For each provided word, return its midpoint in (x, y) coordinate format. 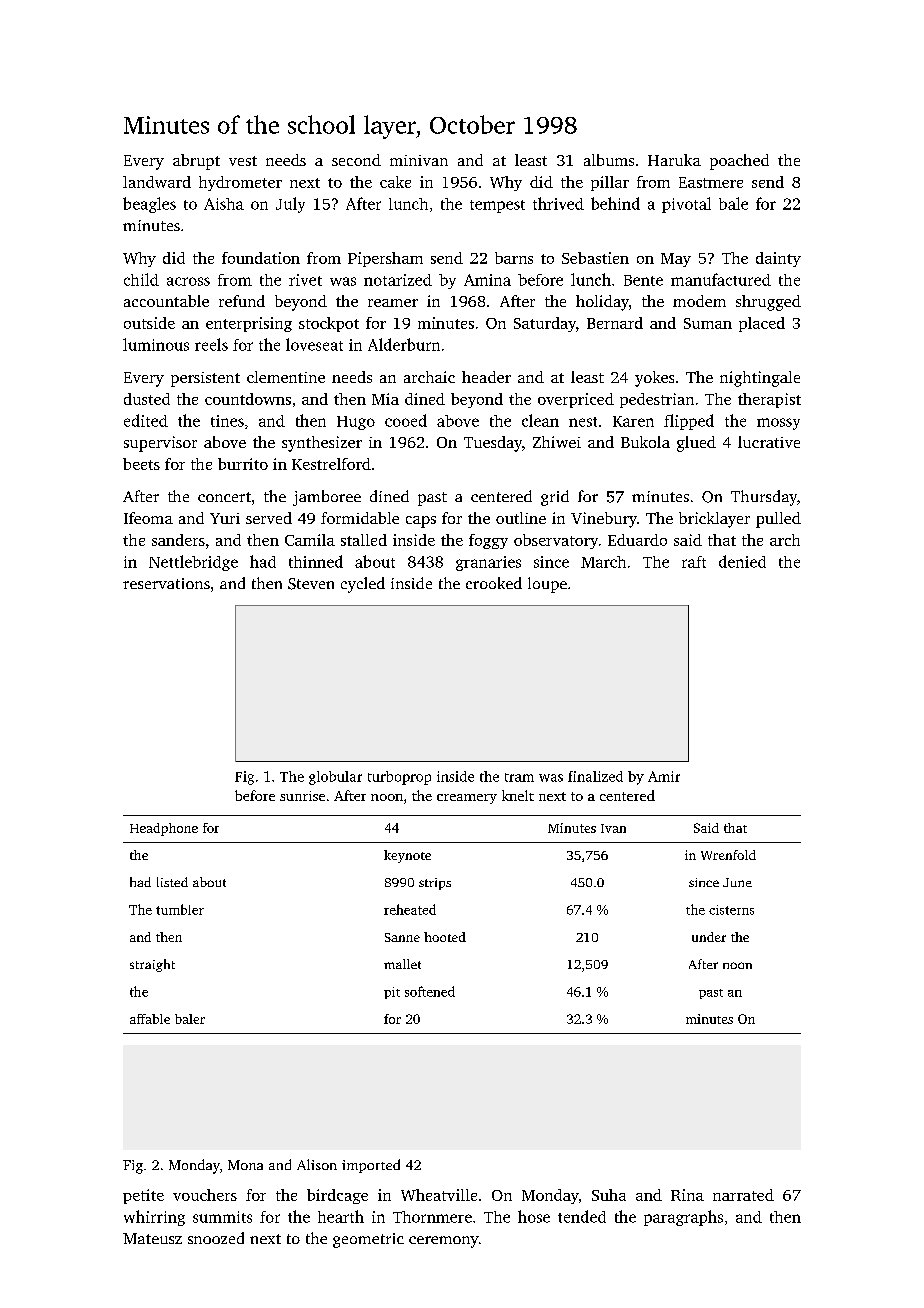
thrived (558, 203)
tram (519, 777)
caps (421, 522)
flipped (689, 422)
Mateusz (152, 1238)
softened (430, 991)
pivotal (686, 205)
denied (742, 561)
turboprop (399, 778)
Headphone (164, 829)
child (141, 279)
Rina (687, 1195)
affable (150, 1019)
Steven (311, 584)
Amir (664, 776)
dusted (147, 399)
